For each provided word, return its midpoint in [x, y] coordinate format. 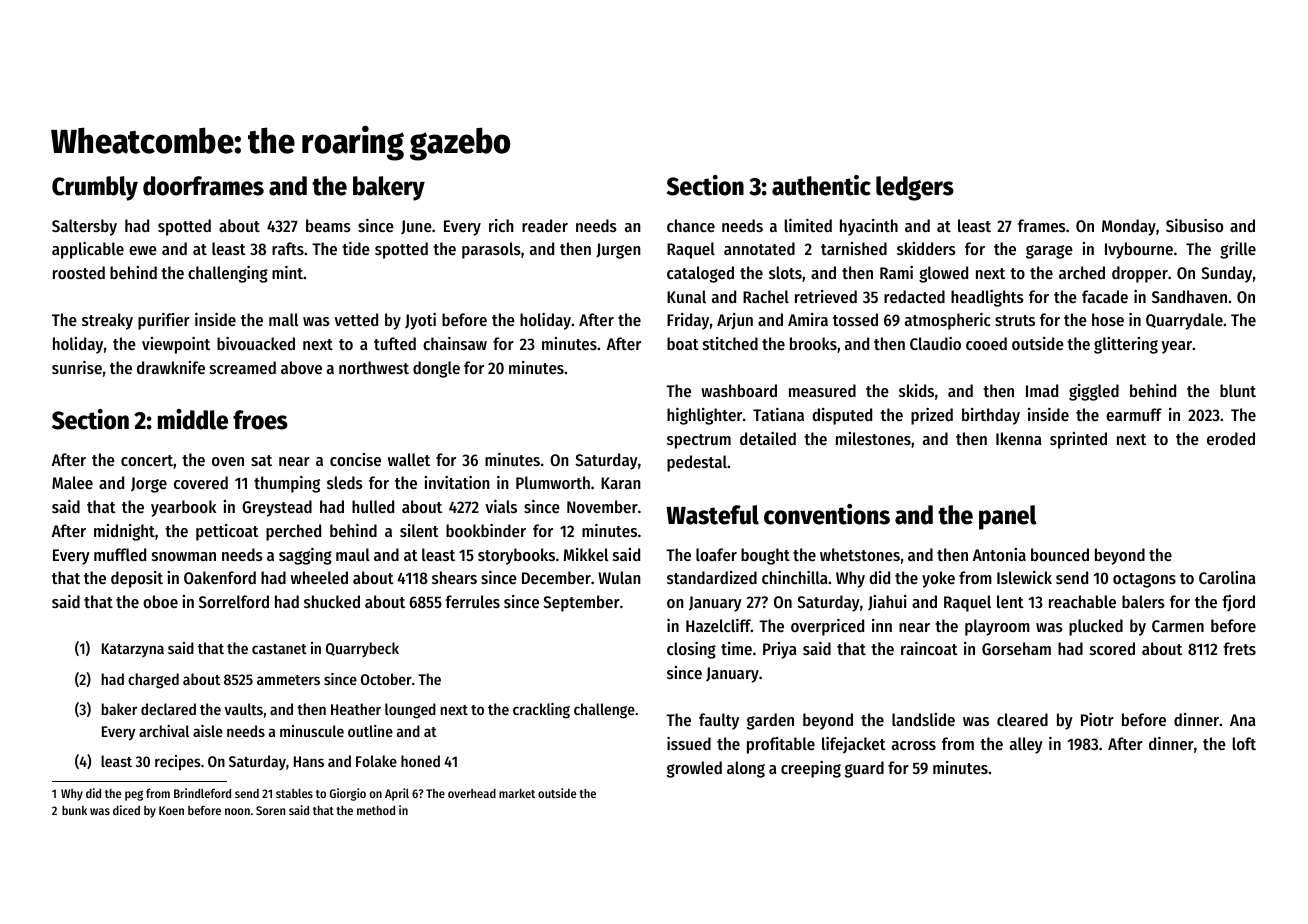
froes [260, 420]
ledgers [915, 188]
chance [691, 225]
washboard [739, 390]
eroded [1231, 438]
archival [164, 731]
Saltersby [84, 227]
